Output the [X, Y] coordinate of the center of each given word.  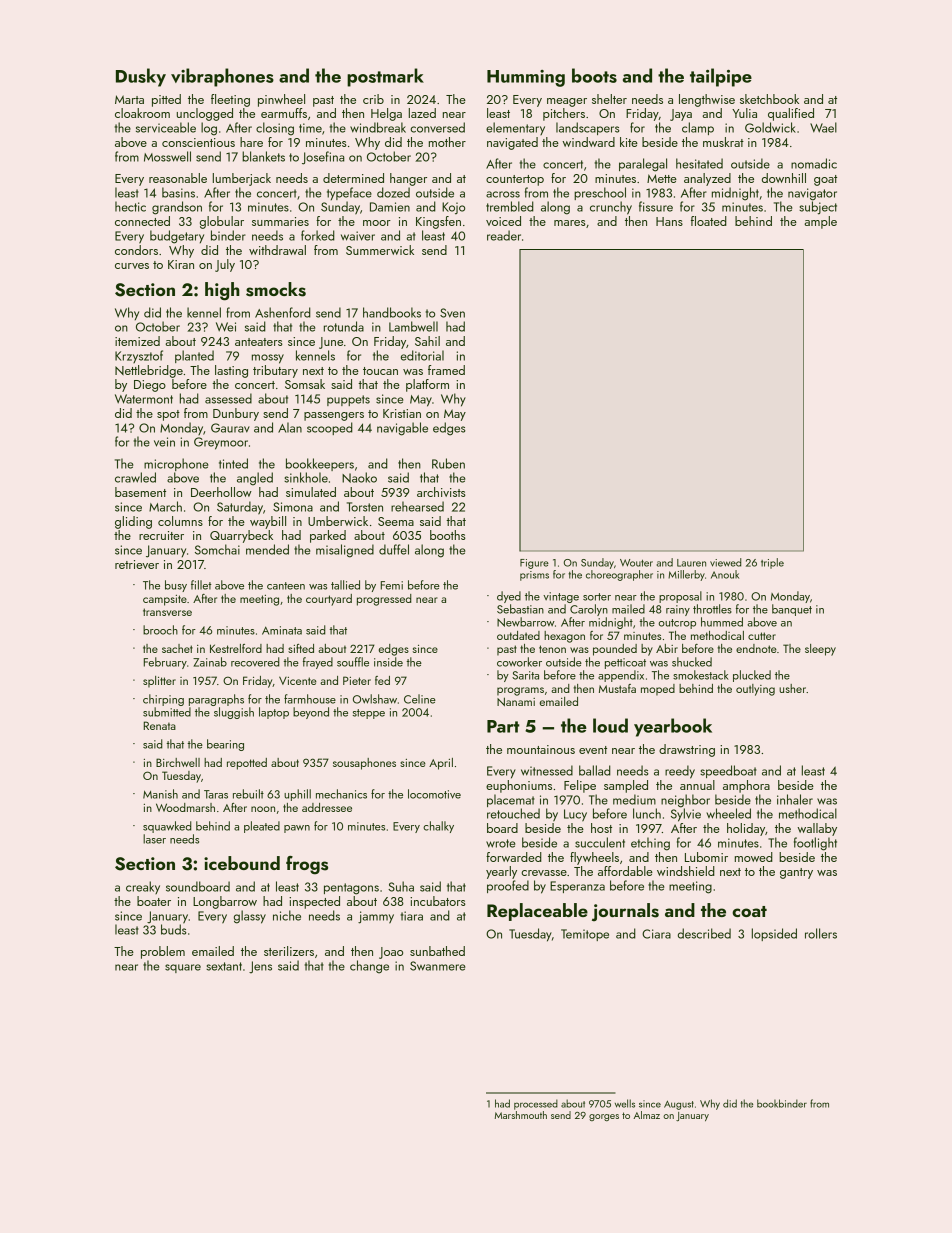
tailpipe [721, 77]
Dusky [141, 77]
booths [448, 535]
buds [174, 929]
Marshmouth [521, 1115]
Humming [526, 78]
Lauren [691, 563]
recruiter [161, 535]
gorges [604, 1117]
